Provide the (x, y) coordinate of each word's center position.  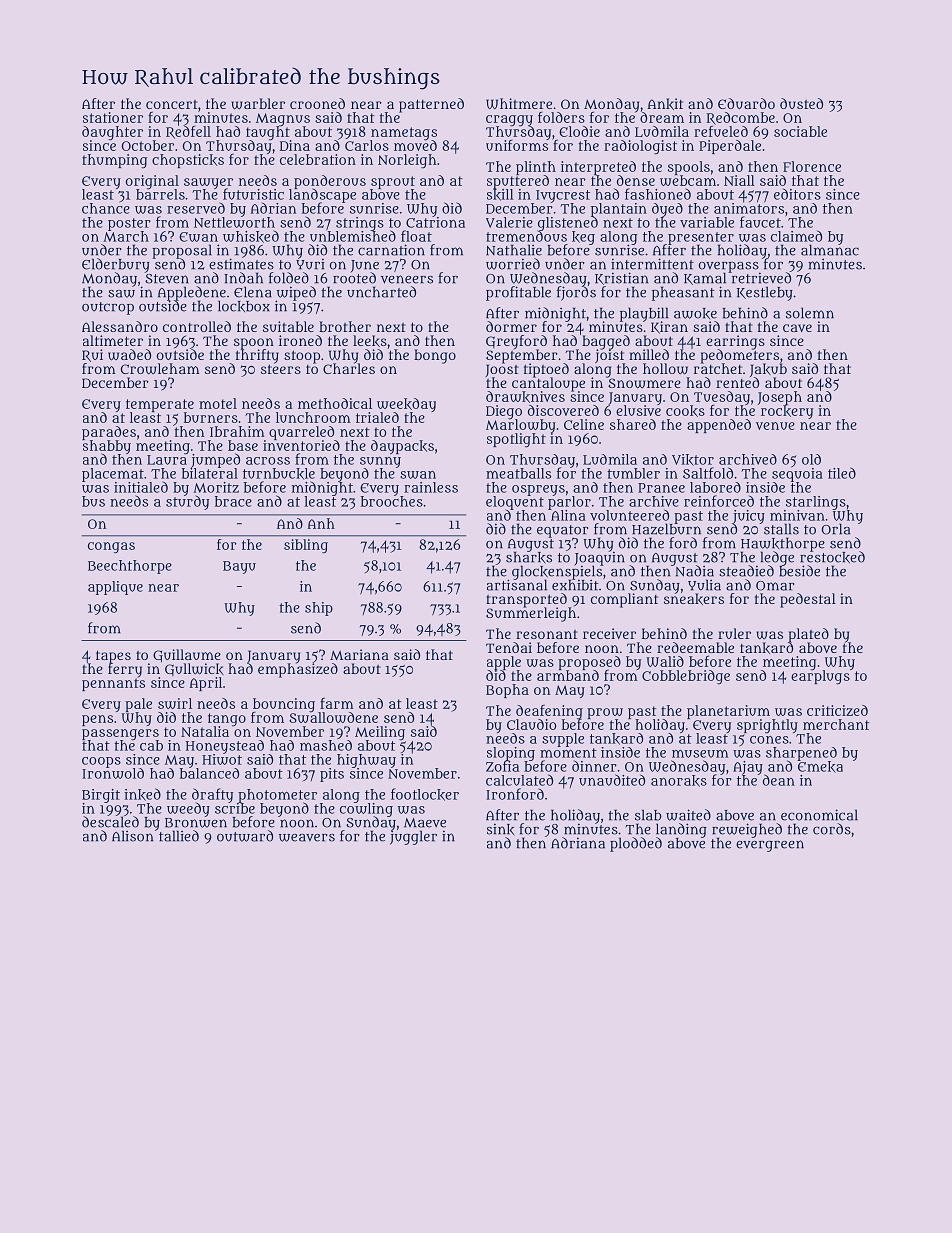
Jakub (768, 370)
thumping (114, 161)
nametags (404, 133)
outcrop (108, 308)
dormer (511, 326)
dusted (801, 103)
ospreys (538, 490)
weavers (307, 838)
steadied (746, 571)
